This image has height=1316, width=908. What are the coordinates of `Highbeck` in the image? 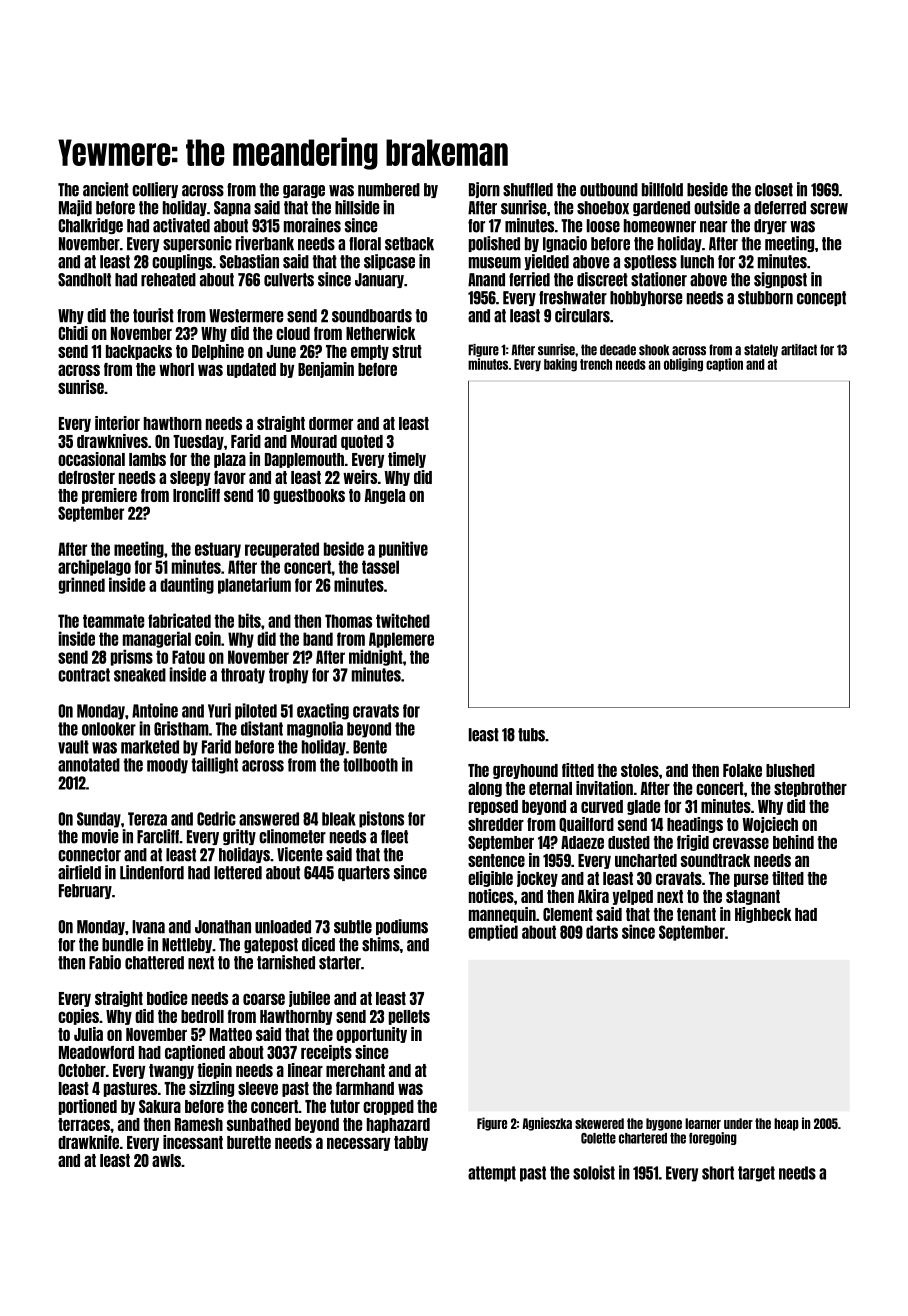 It's located at (763, 915).
